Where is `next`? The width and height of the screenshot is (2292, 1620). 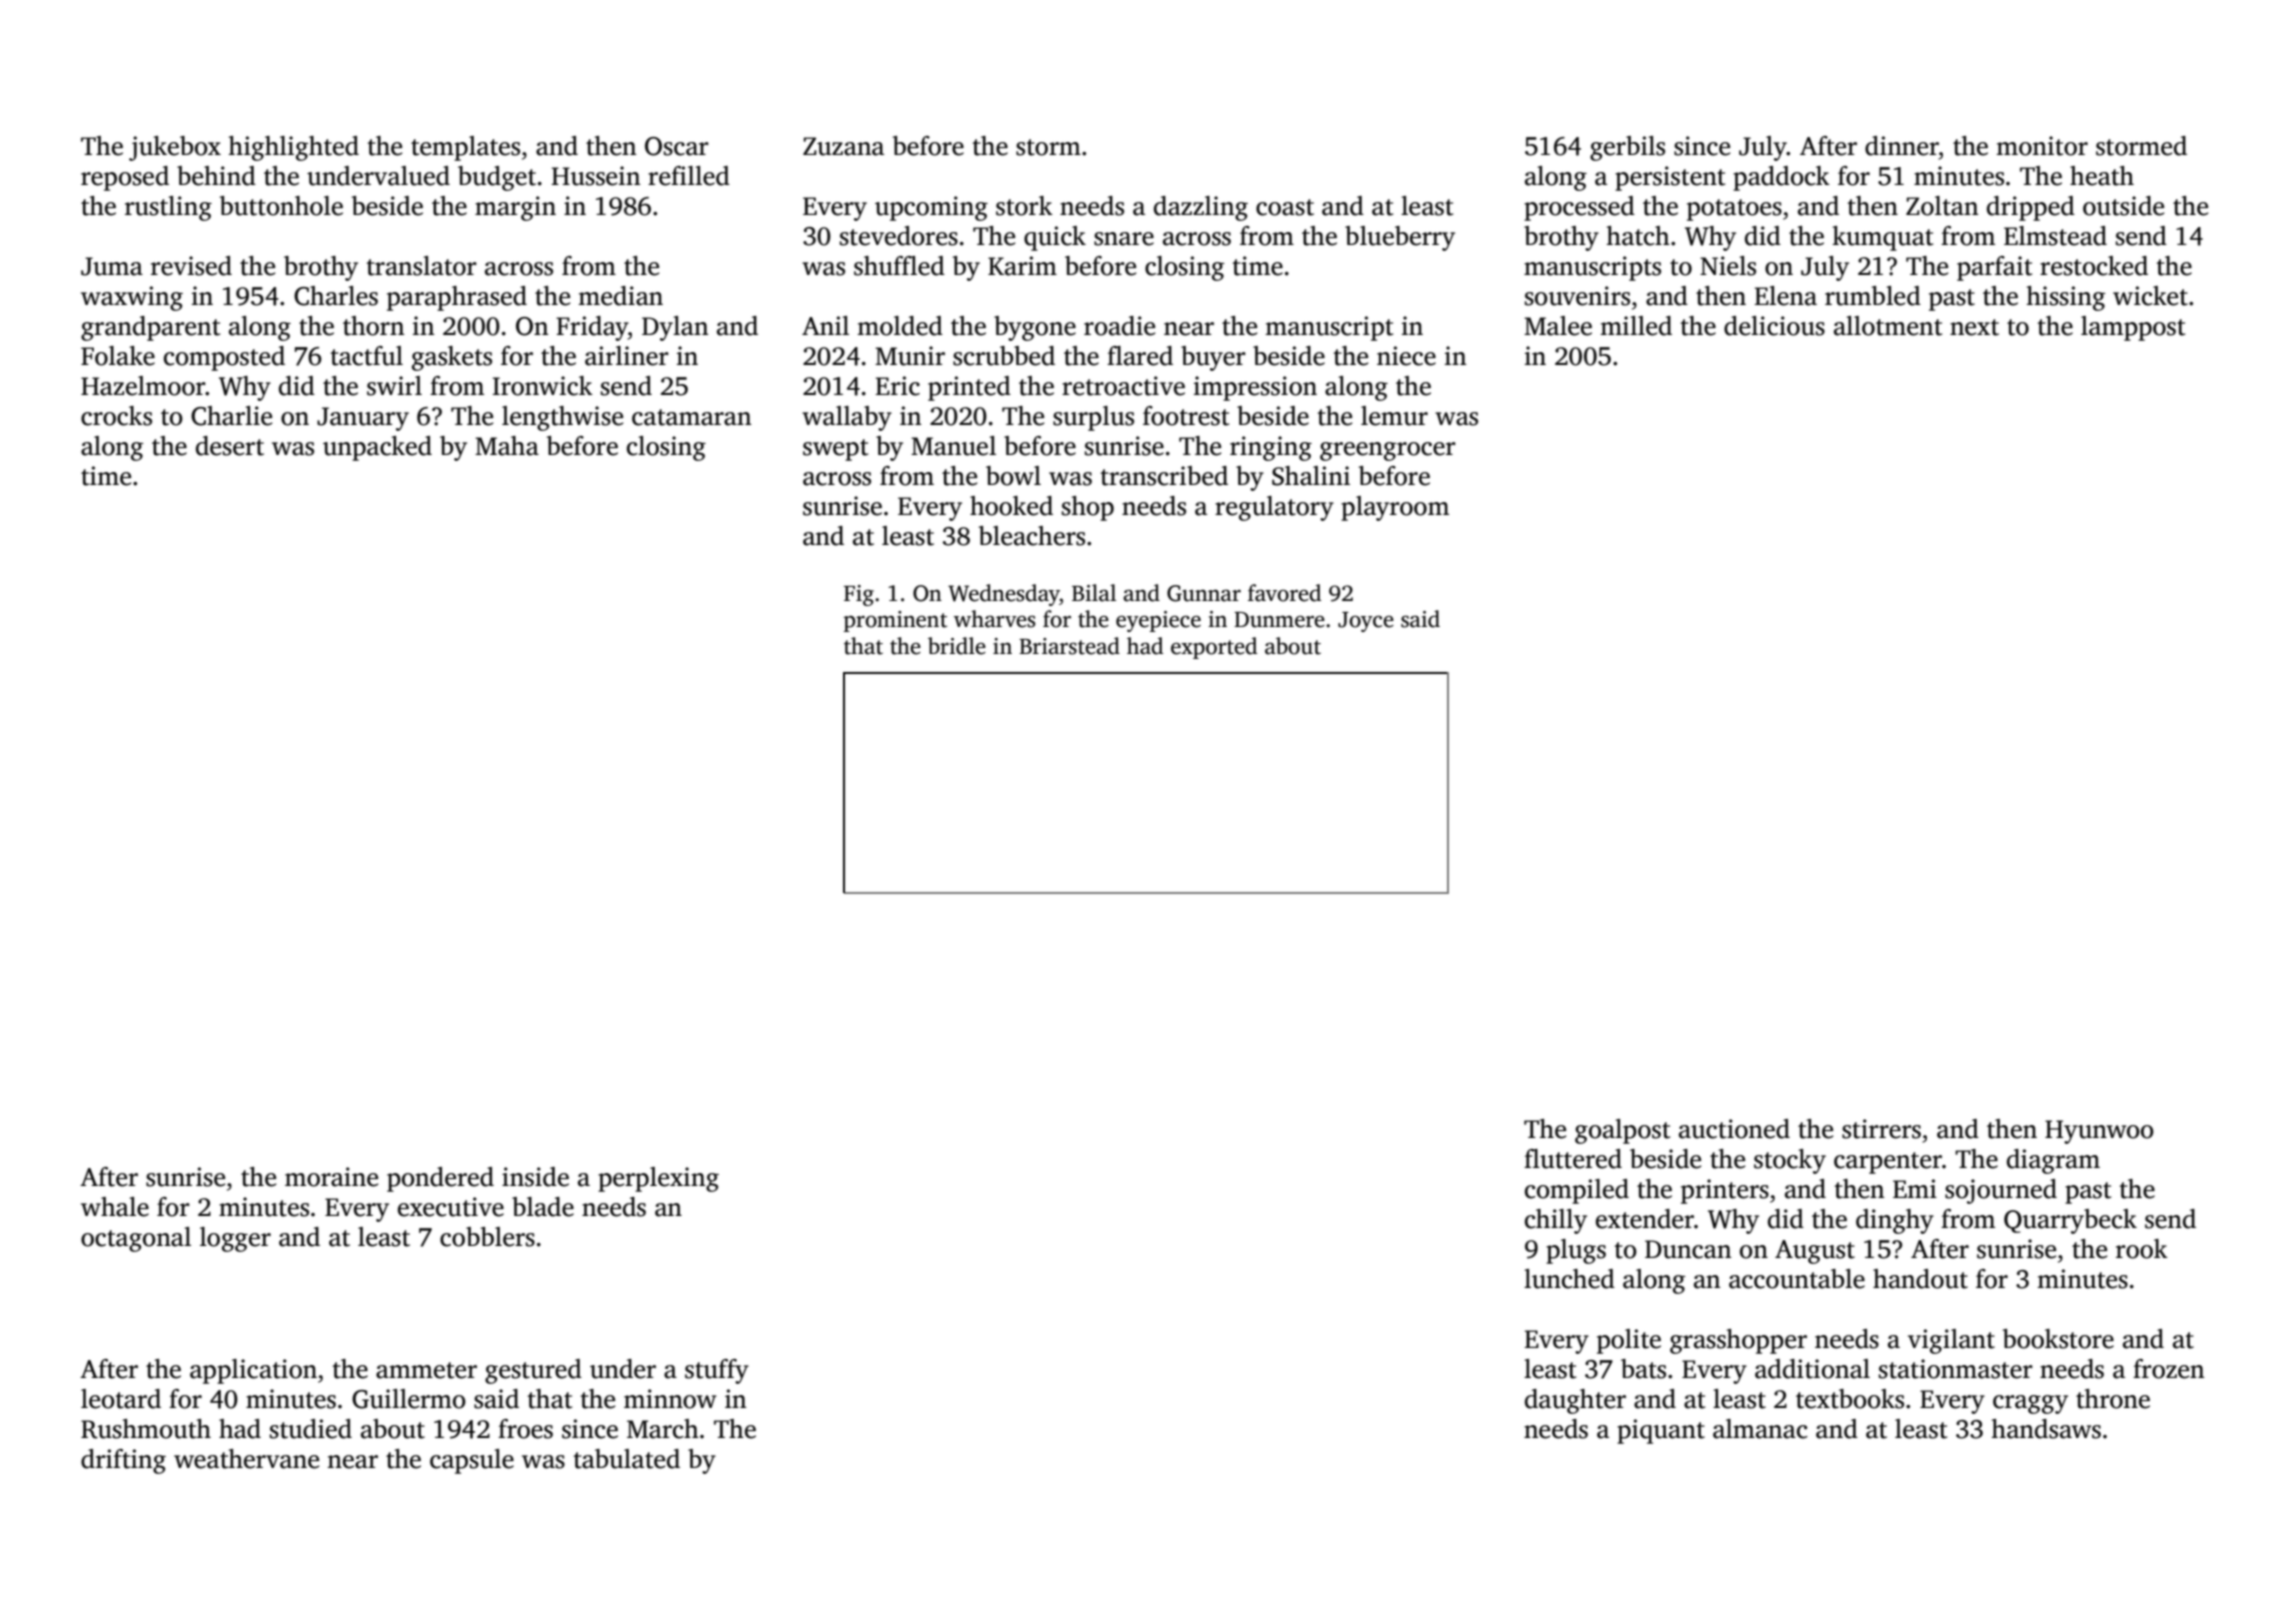
next is located at coordinates (1974, 327).
